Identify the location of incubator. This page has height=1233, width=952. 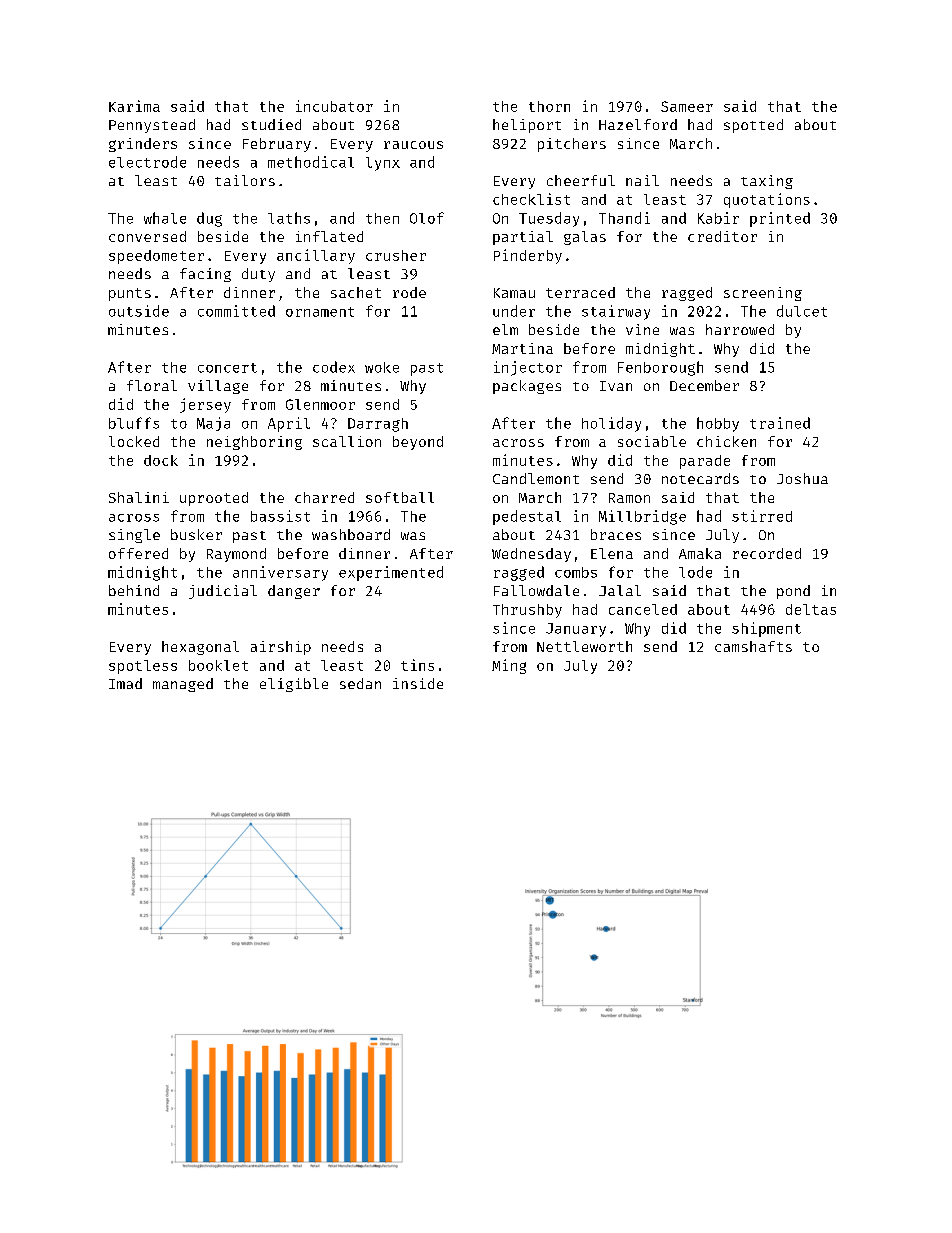
(334, 106).
